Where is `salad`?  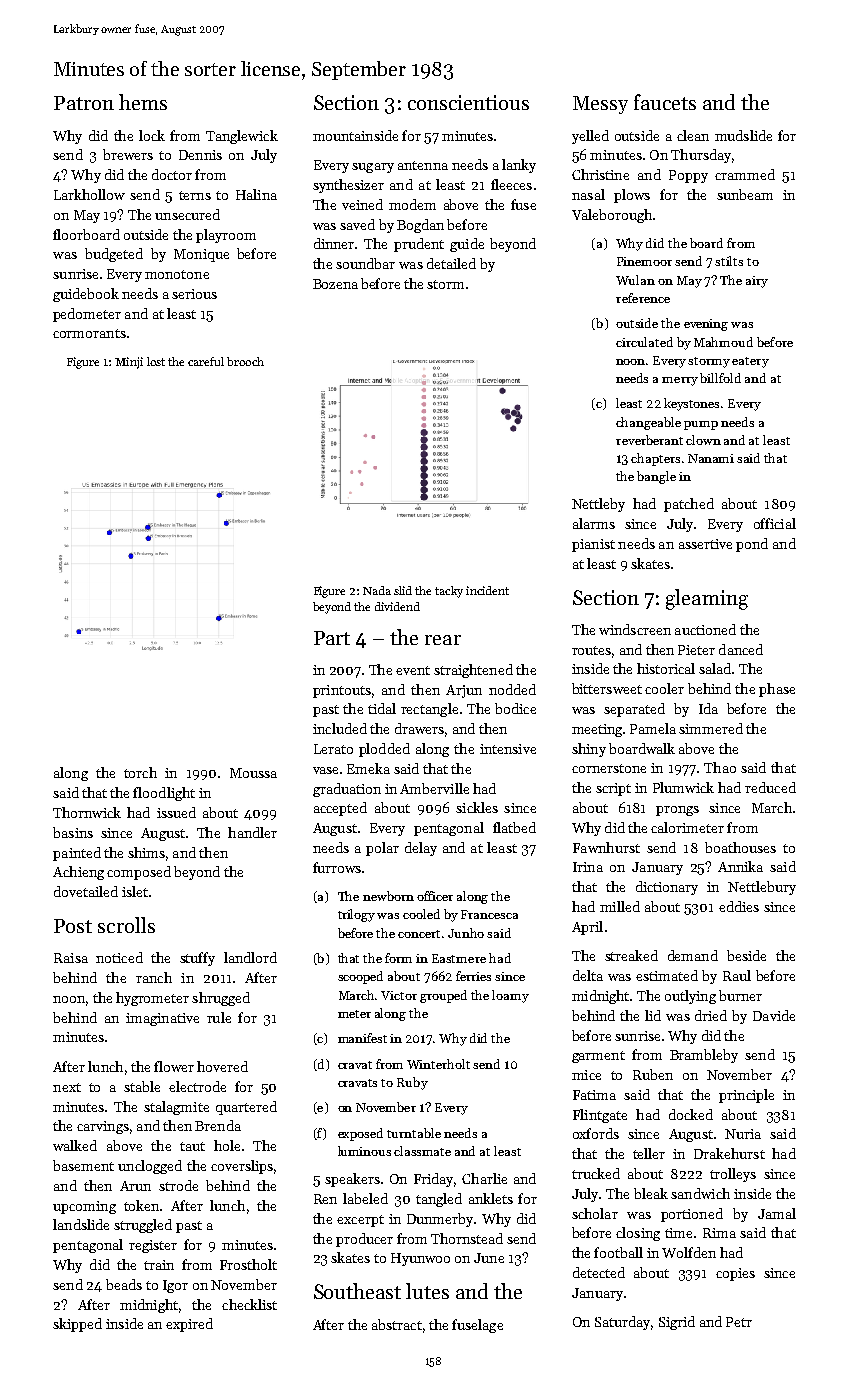
salad is located at coordinates (715, 668).
